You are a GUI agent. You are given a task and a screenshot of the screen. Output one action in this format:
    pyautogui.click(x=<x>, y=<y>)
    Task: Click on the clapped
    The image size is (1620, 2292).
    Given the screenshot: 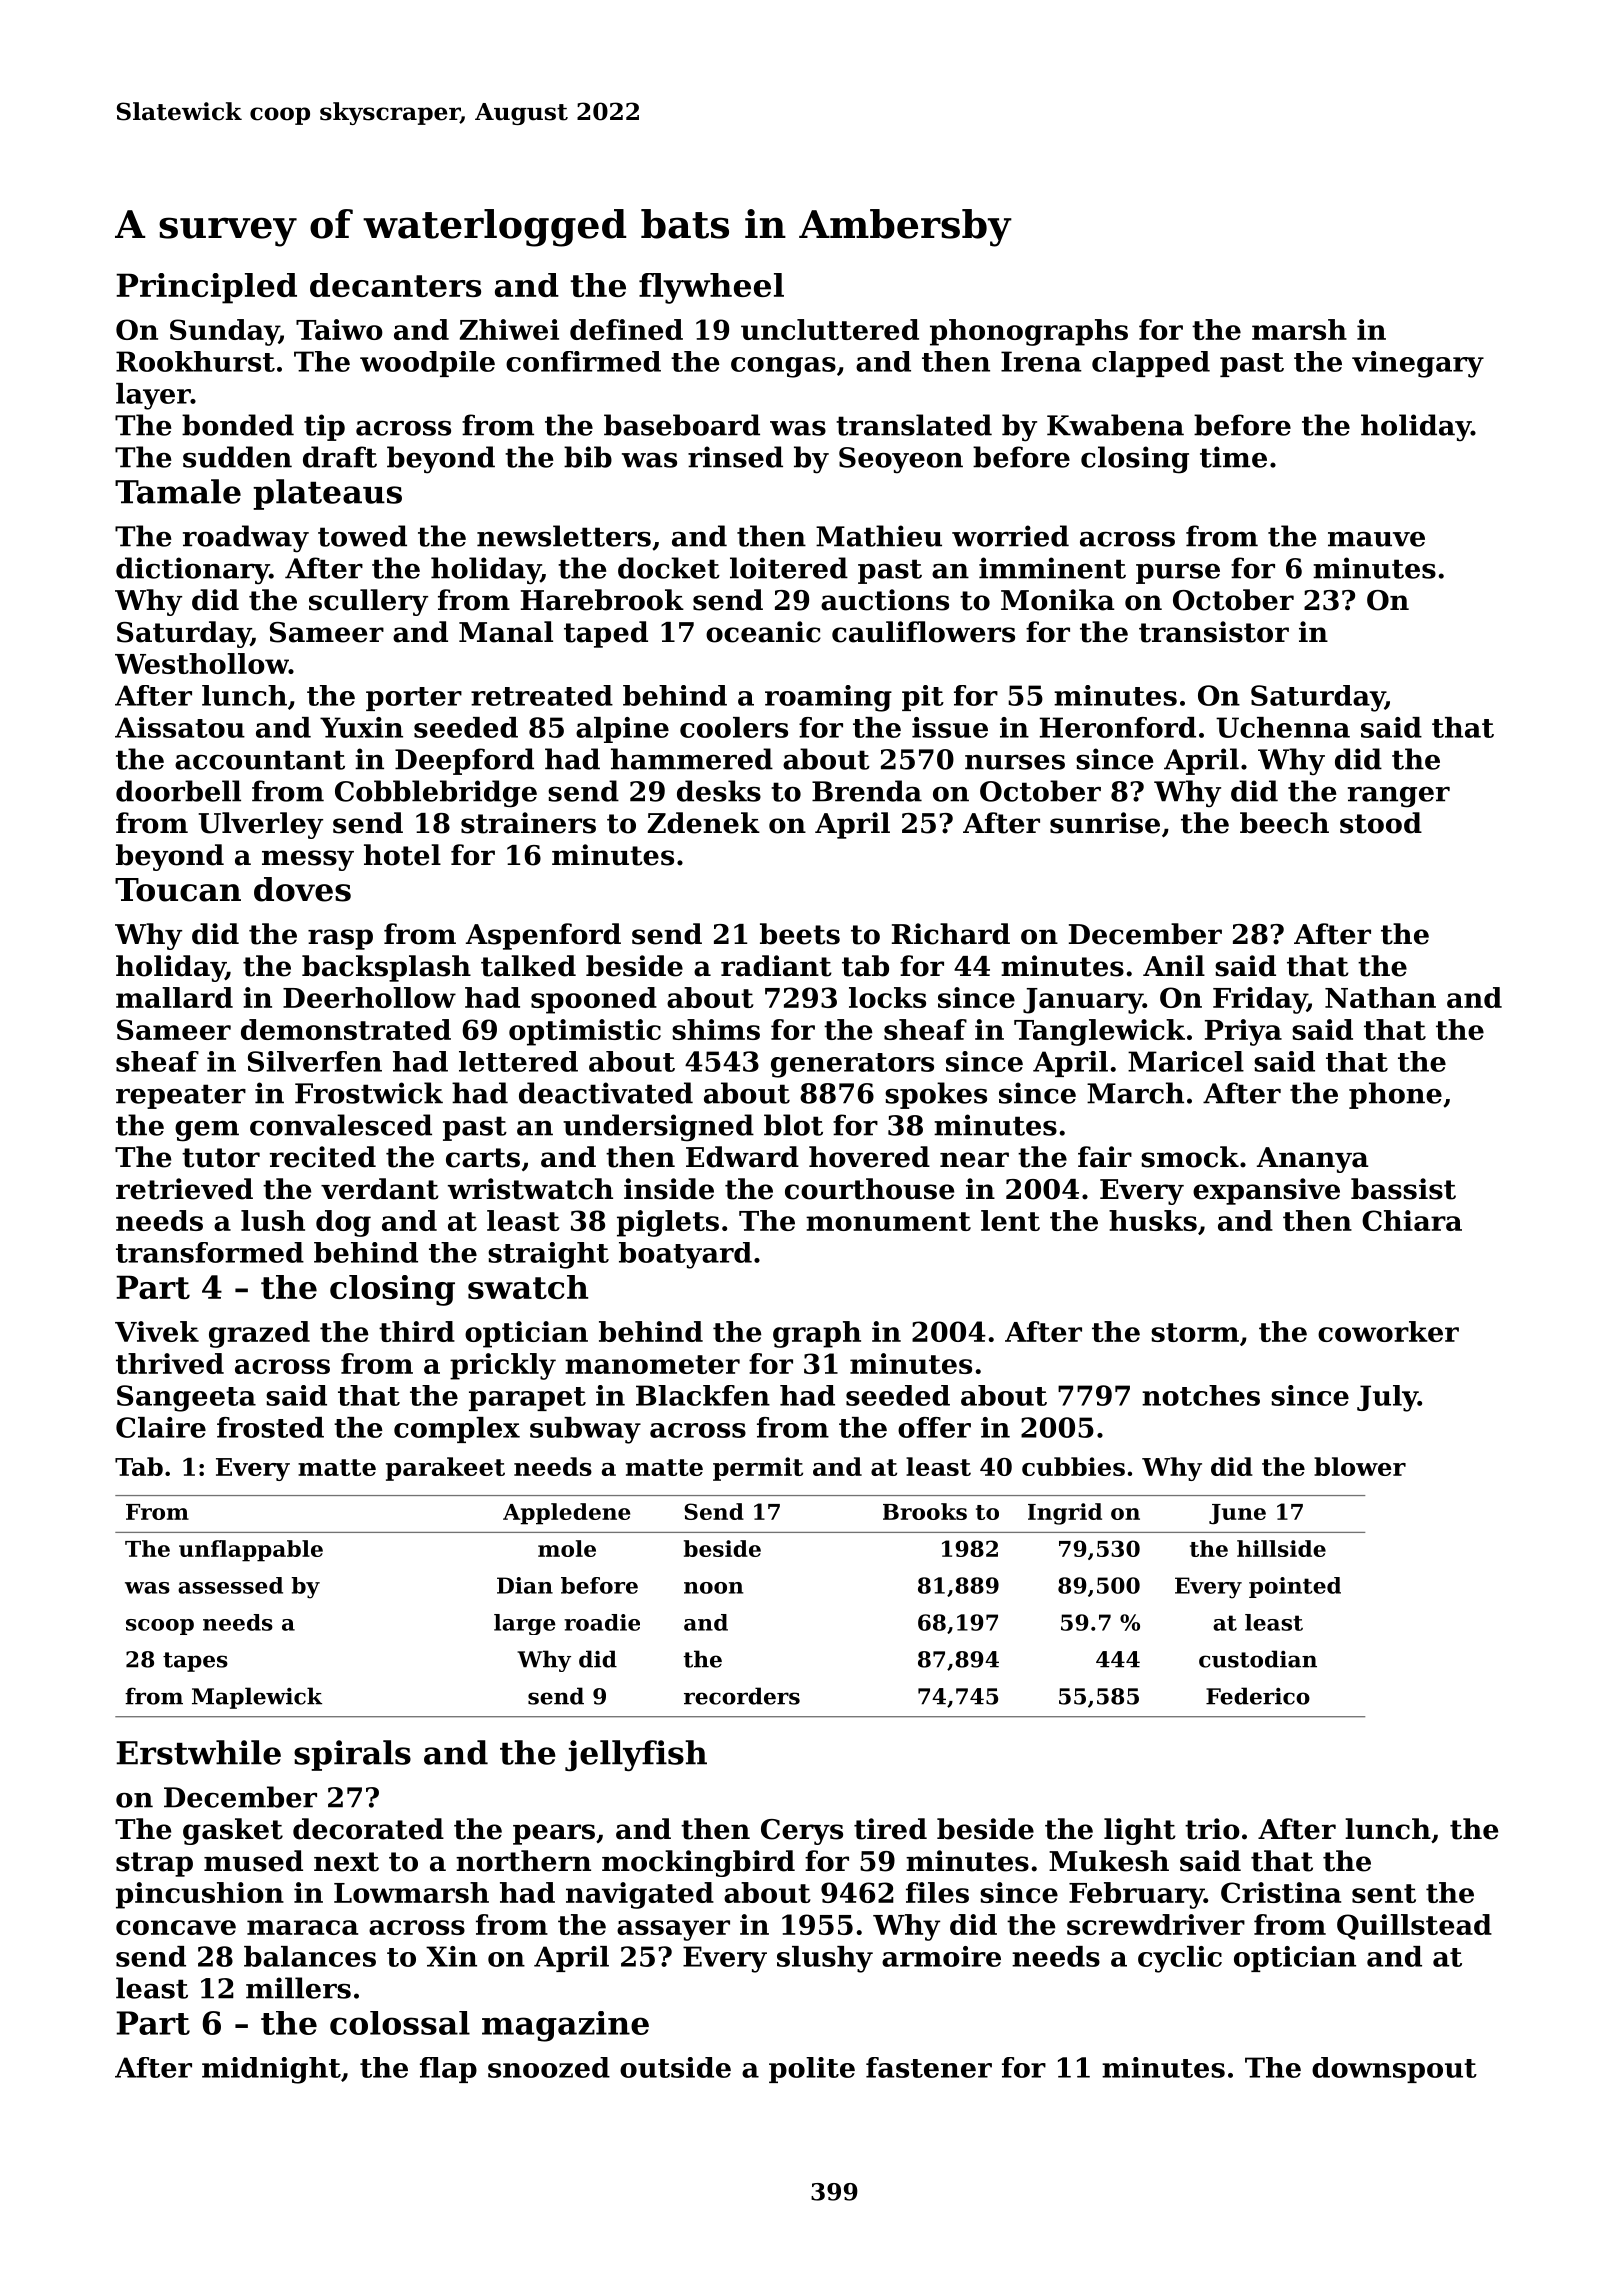 What is the action you would take?
    pyautogui.click(x=1151, y=364)
